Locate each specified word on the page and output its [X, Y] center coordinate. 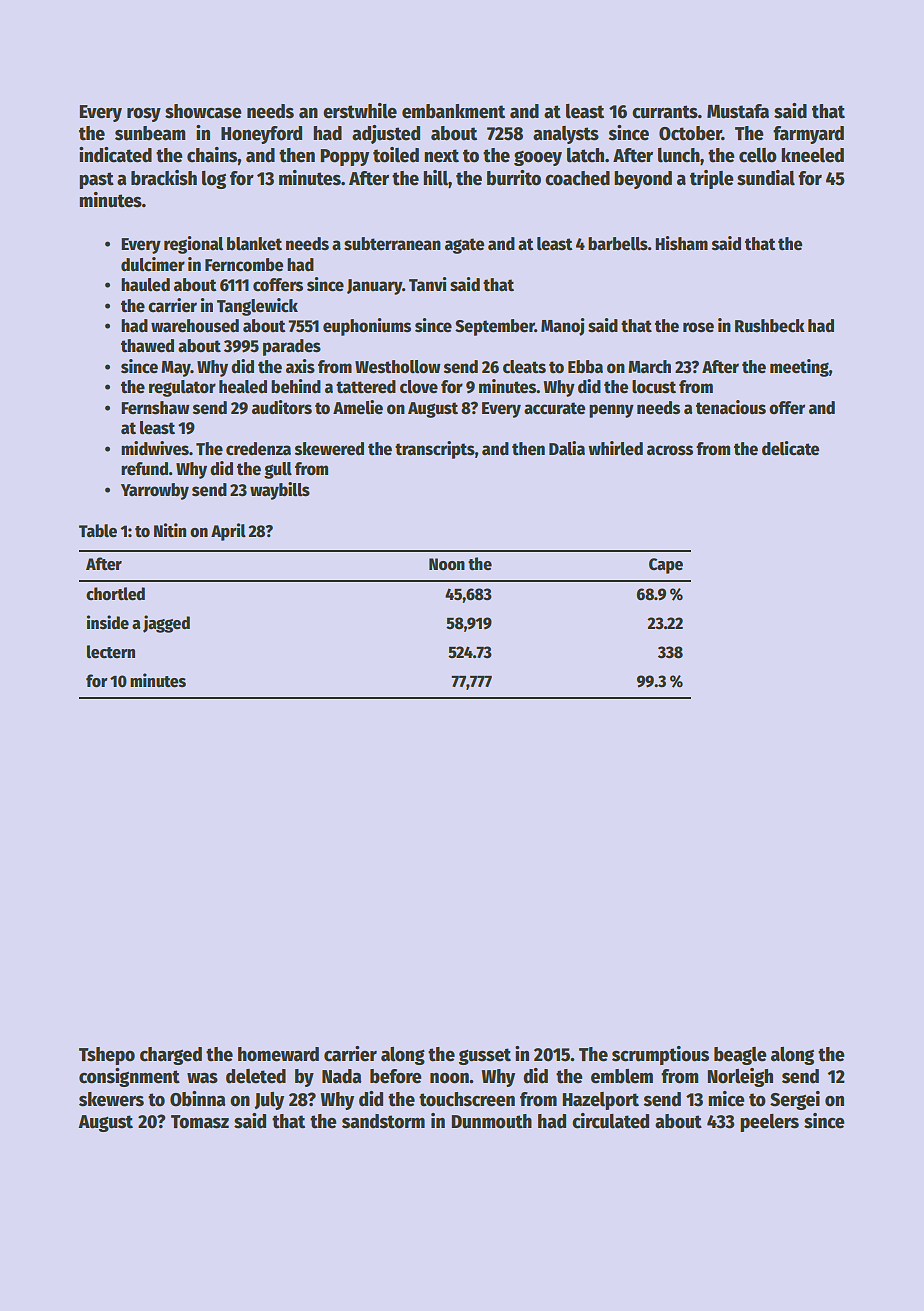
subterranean [392, 244]
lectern [111, 652]
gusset [485, 1056]
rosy [144, 115]
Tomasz [200, 1122]
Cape [666, 566]
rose [698, 327]
